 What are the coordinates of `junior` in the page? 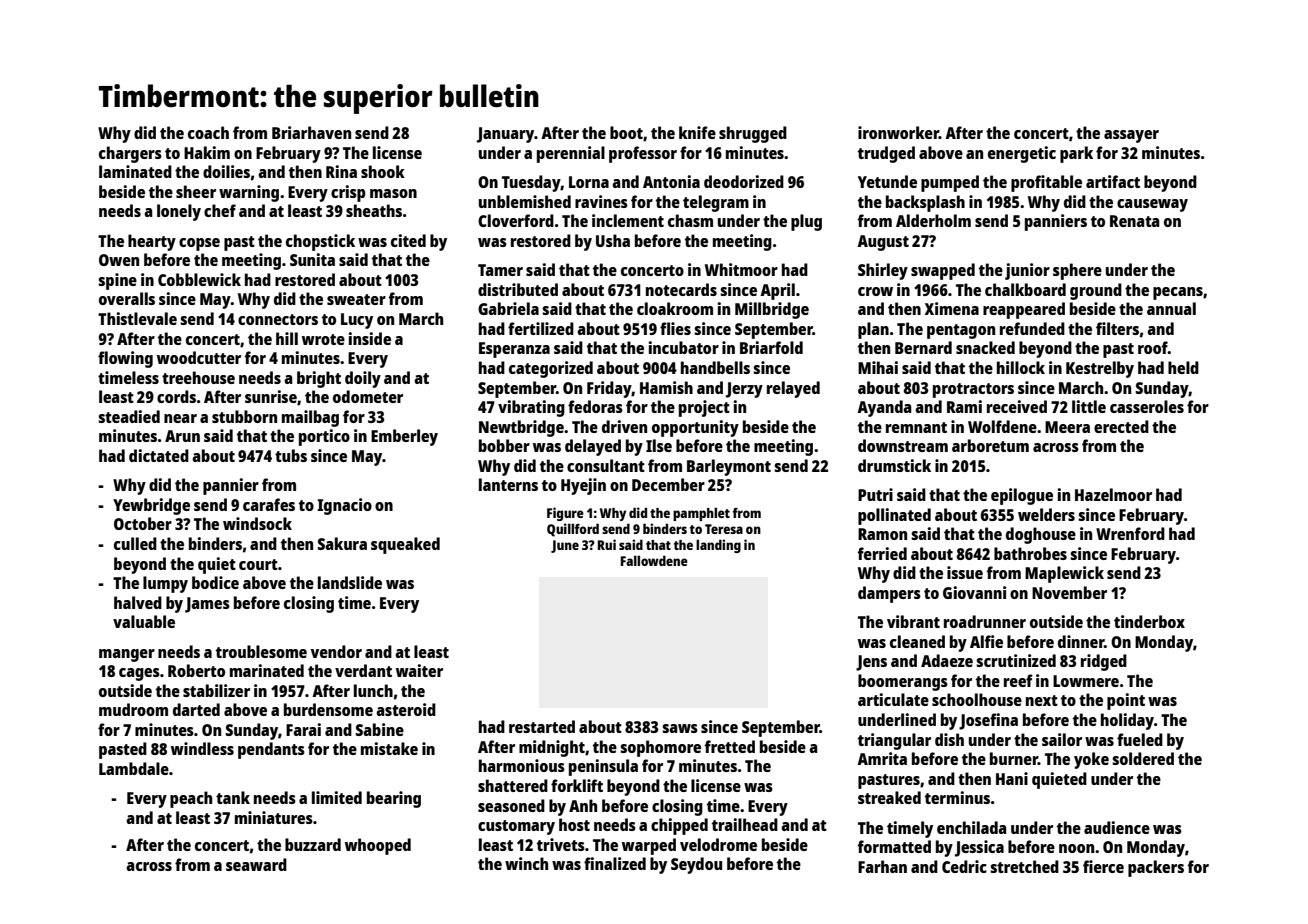 It's located at (1027, 271).
